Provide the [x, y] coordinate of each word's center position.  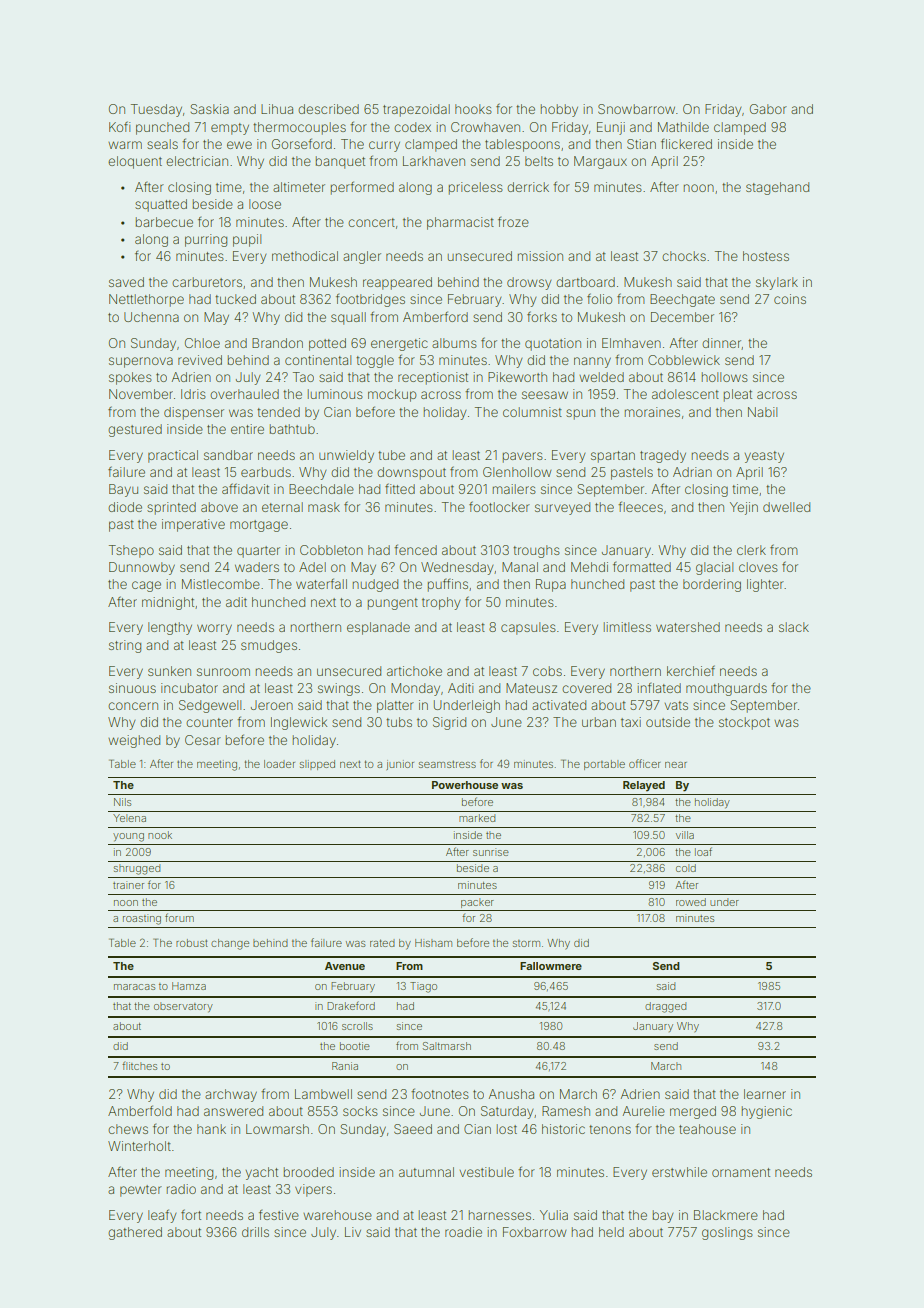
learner [765, 1094]
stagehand [777, 188]
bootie [355, 1046]
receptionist [433, 378]
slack [794, 627]
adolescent [685, 394]
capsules [528, 628]
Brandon [277, 343]
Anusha [511, 1094]
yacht [262, 1173]
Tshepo [131, 551]
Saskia [209, 109]
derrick [528, 187]
